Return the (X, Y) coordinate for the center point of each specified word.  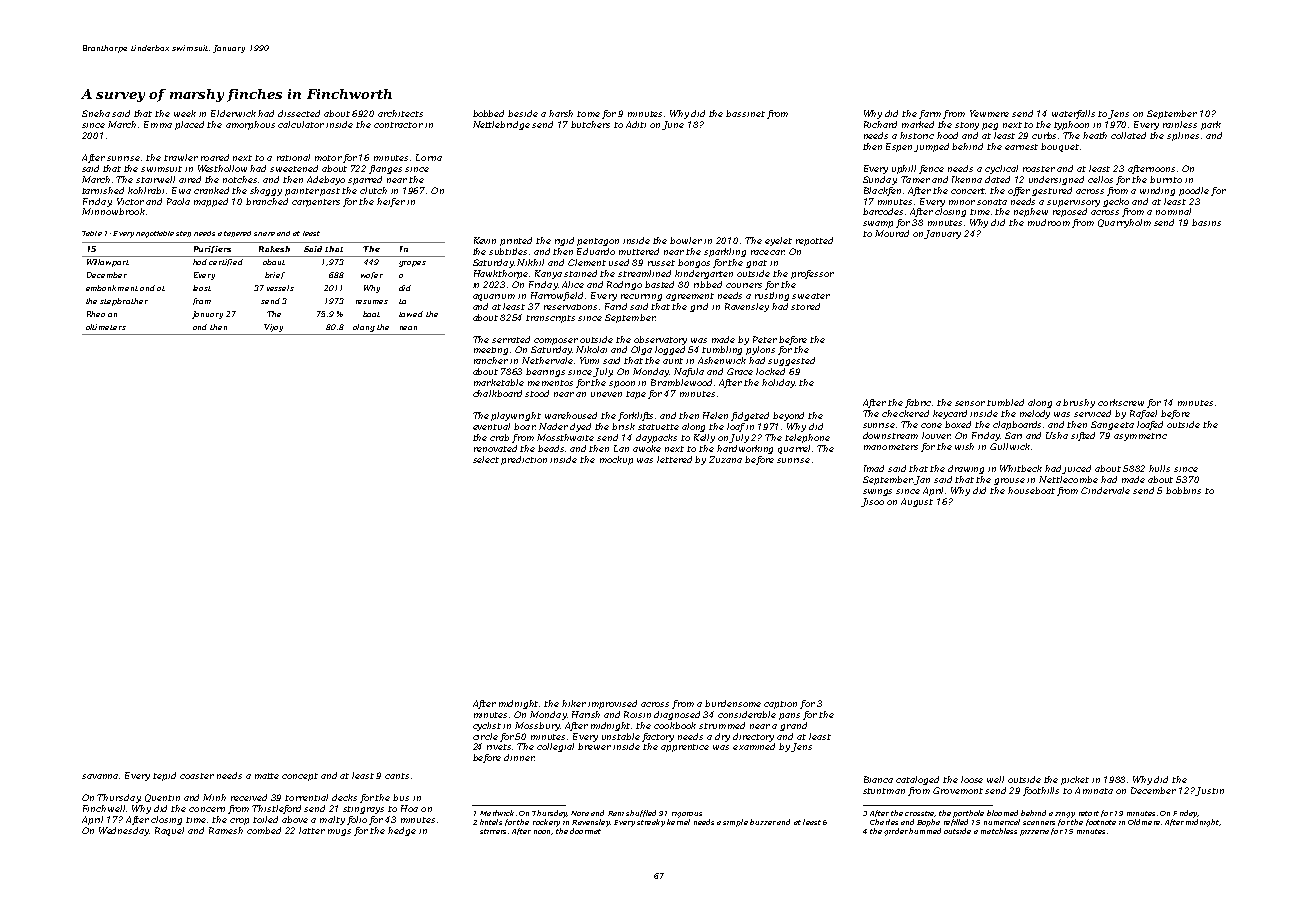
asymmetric (1140, 437)
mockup (616, 460)
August (917, 502)
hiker (574, 703)
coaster (197, 776)
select (486, 459)
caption (780, 705)
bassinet (745, 113)
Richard (880, 124)
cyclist (487, 726)
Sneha (96, 113)
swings (877, 492)
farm (930, 114)
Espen (899, 147)
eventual (491, 426)
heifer (391, 202)
